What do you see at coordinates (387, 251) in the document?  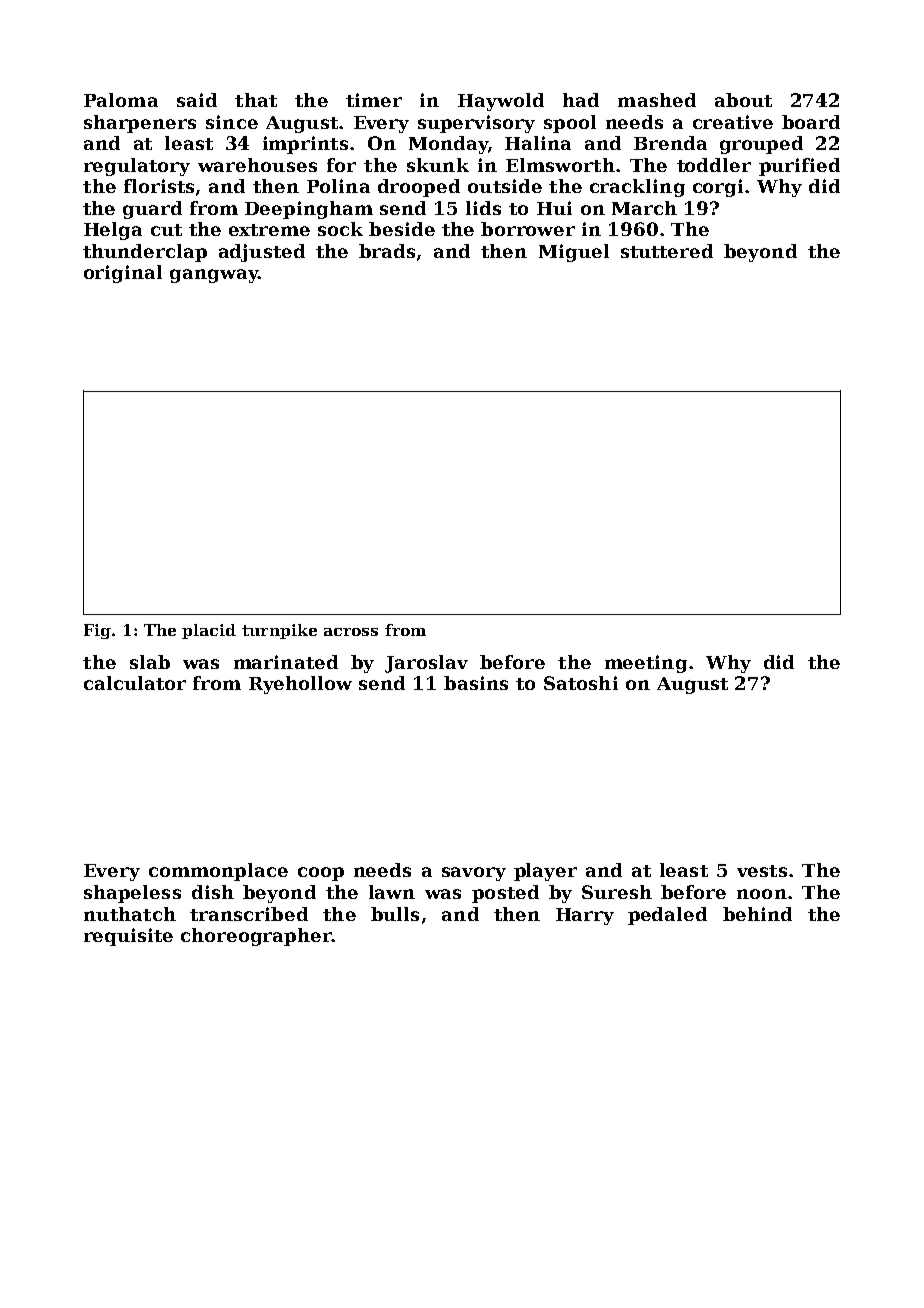 I see `brads` at bounding box center [387, 251].
